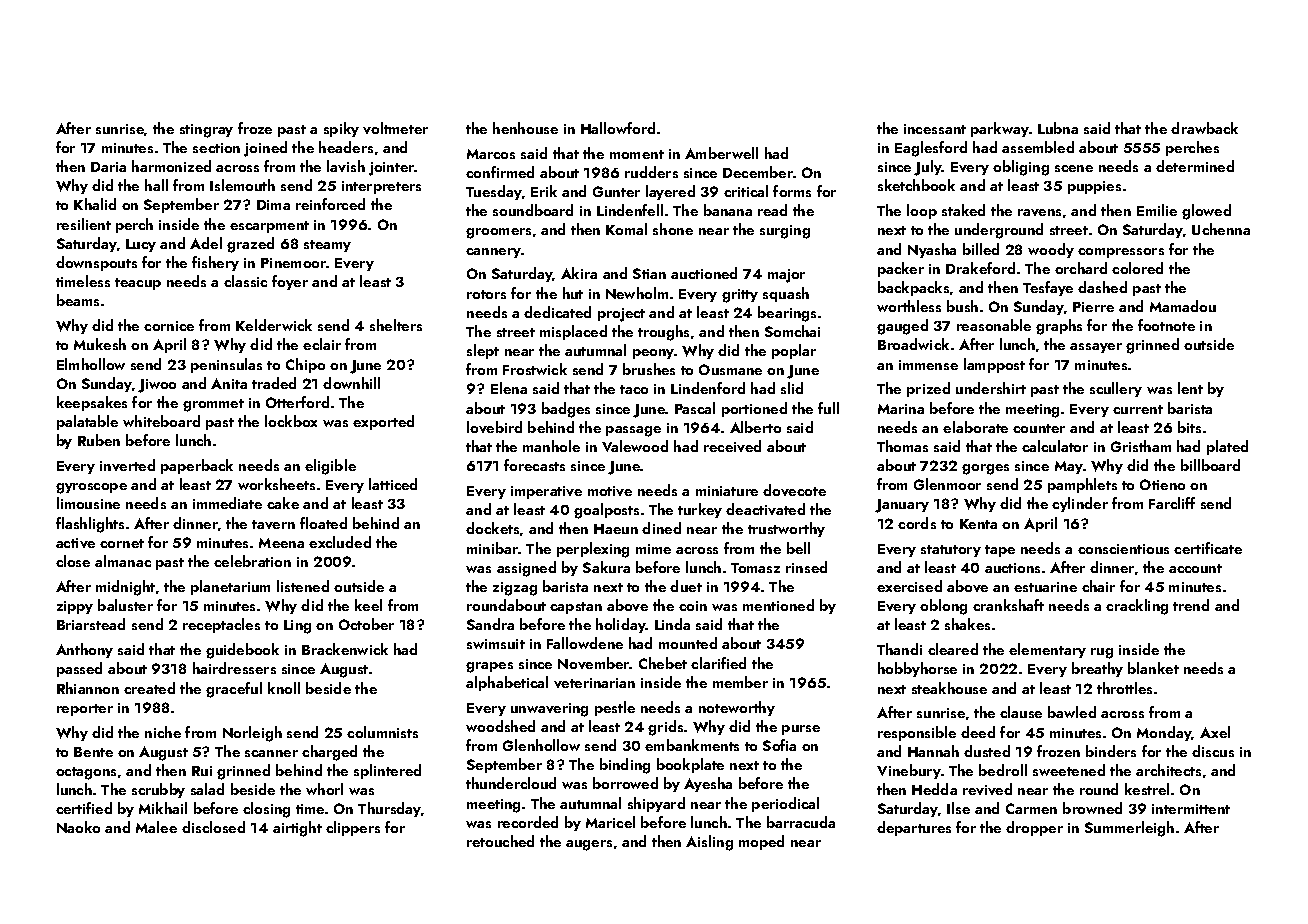 This page has width=1308, height=924. What do you see at coordinates (1137, 268) in the page?
I see `colored` at bounding box center [1137, 268].
